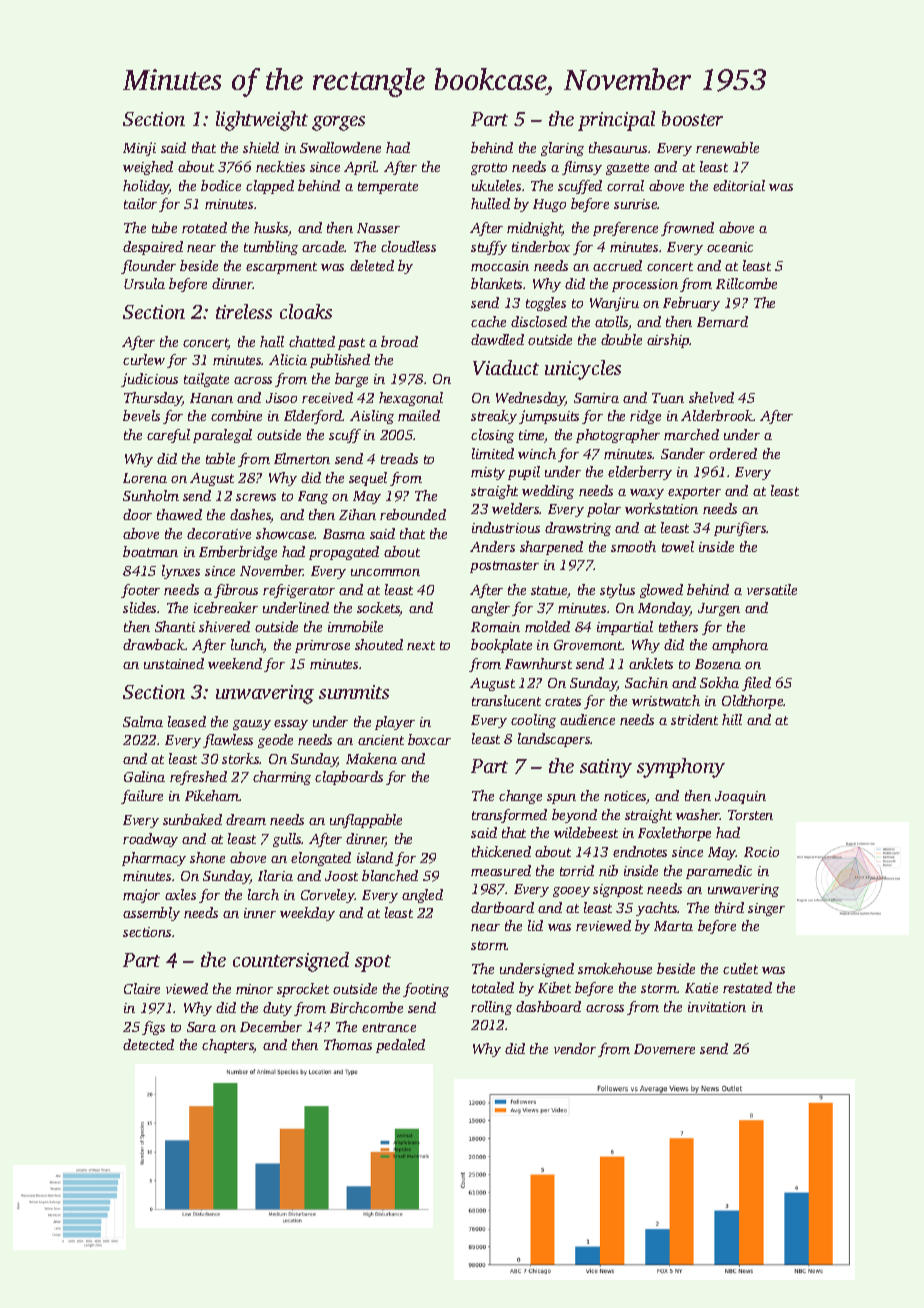 This page has height=1308, width=924. Describe the element at coordinates (144, 359) in the page. I see `curlew` at that location.
